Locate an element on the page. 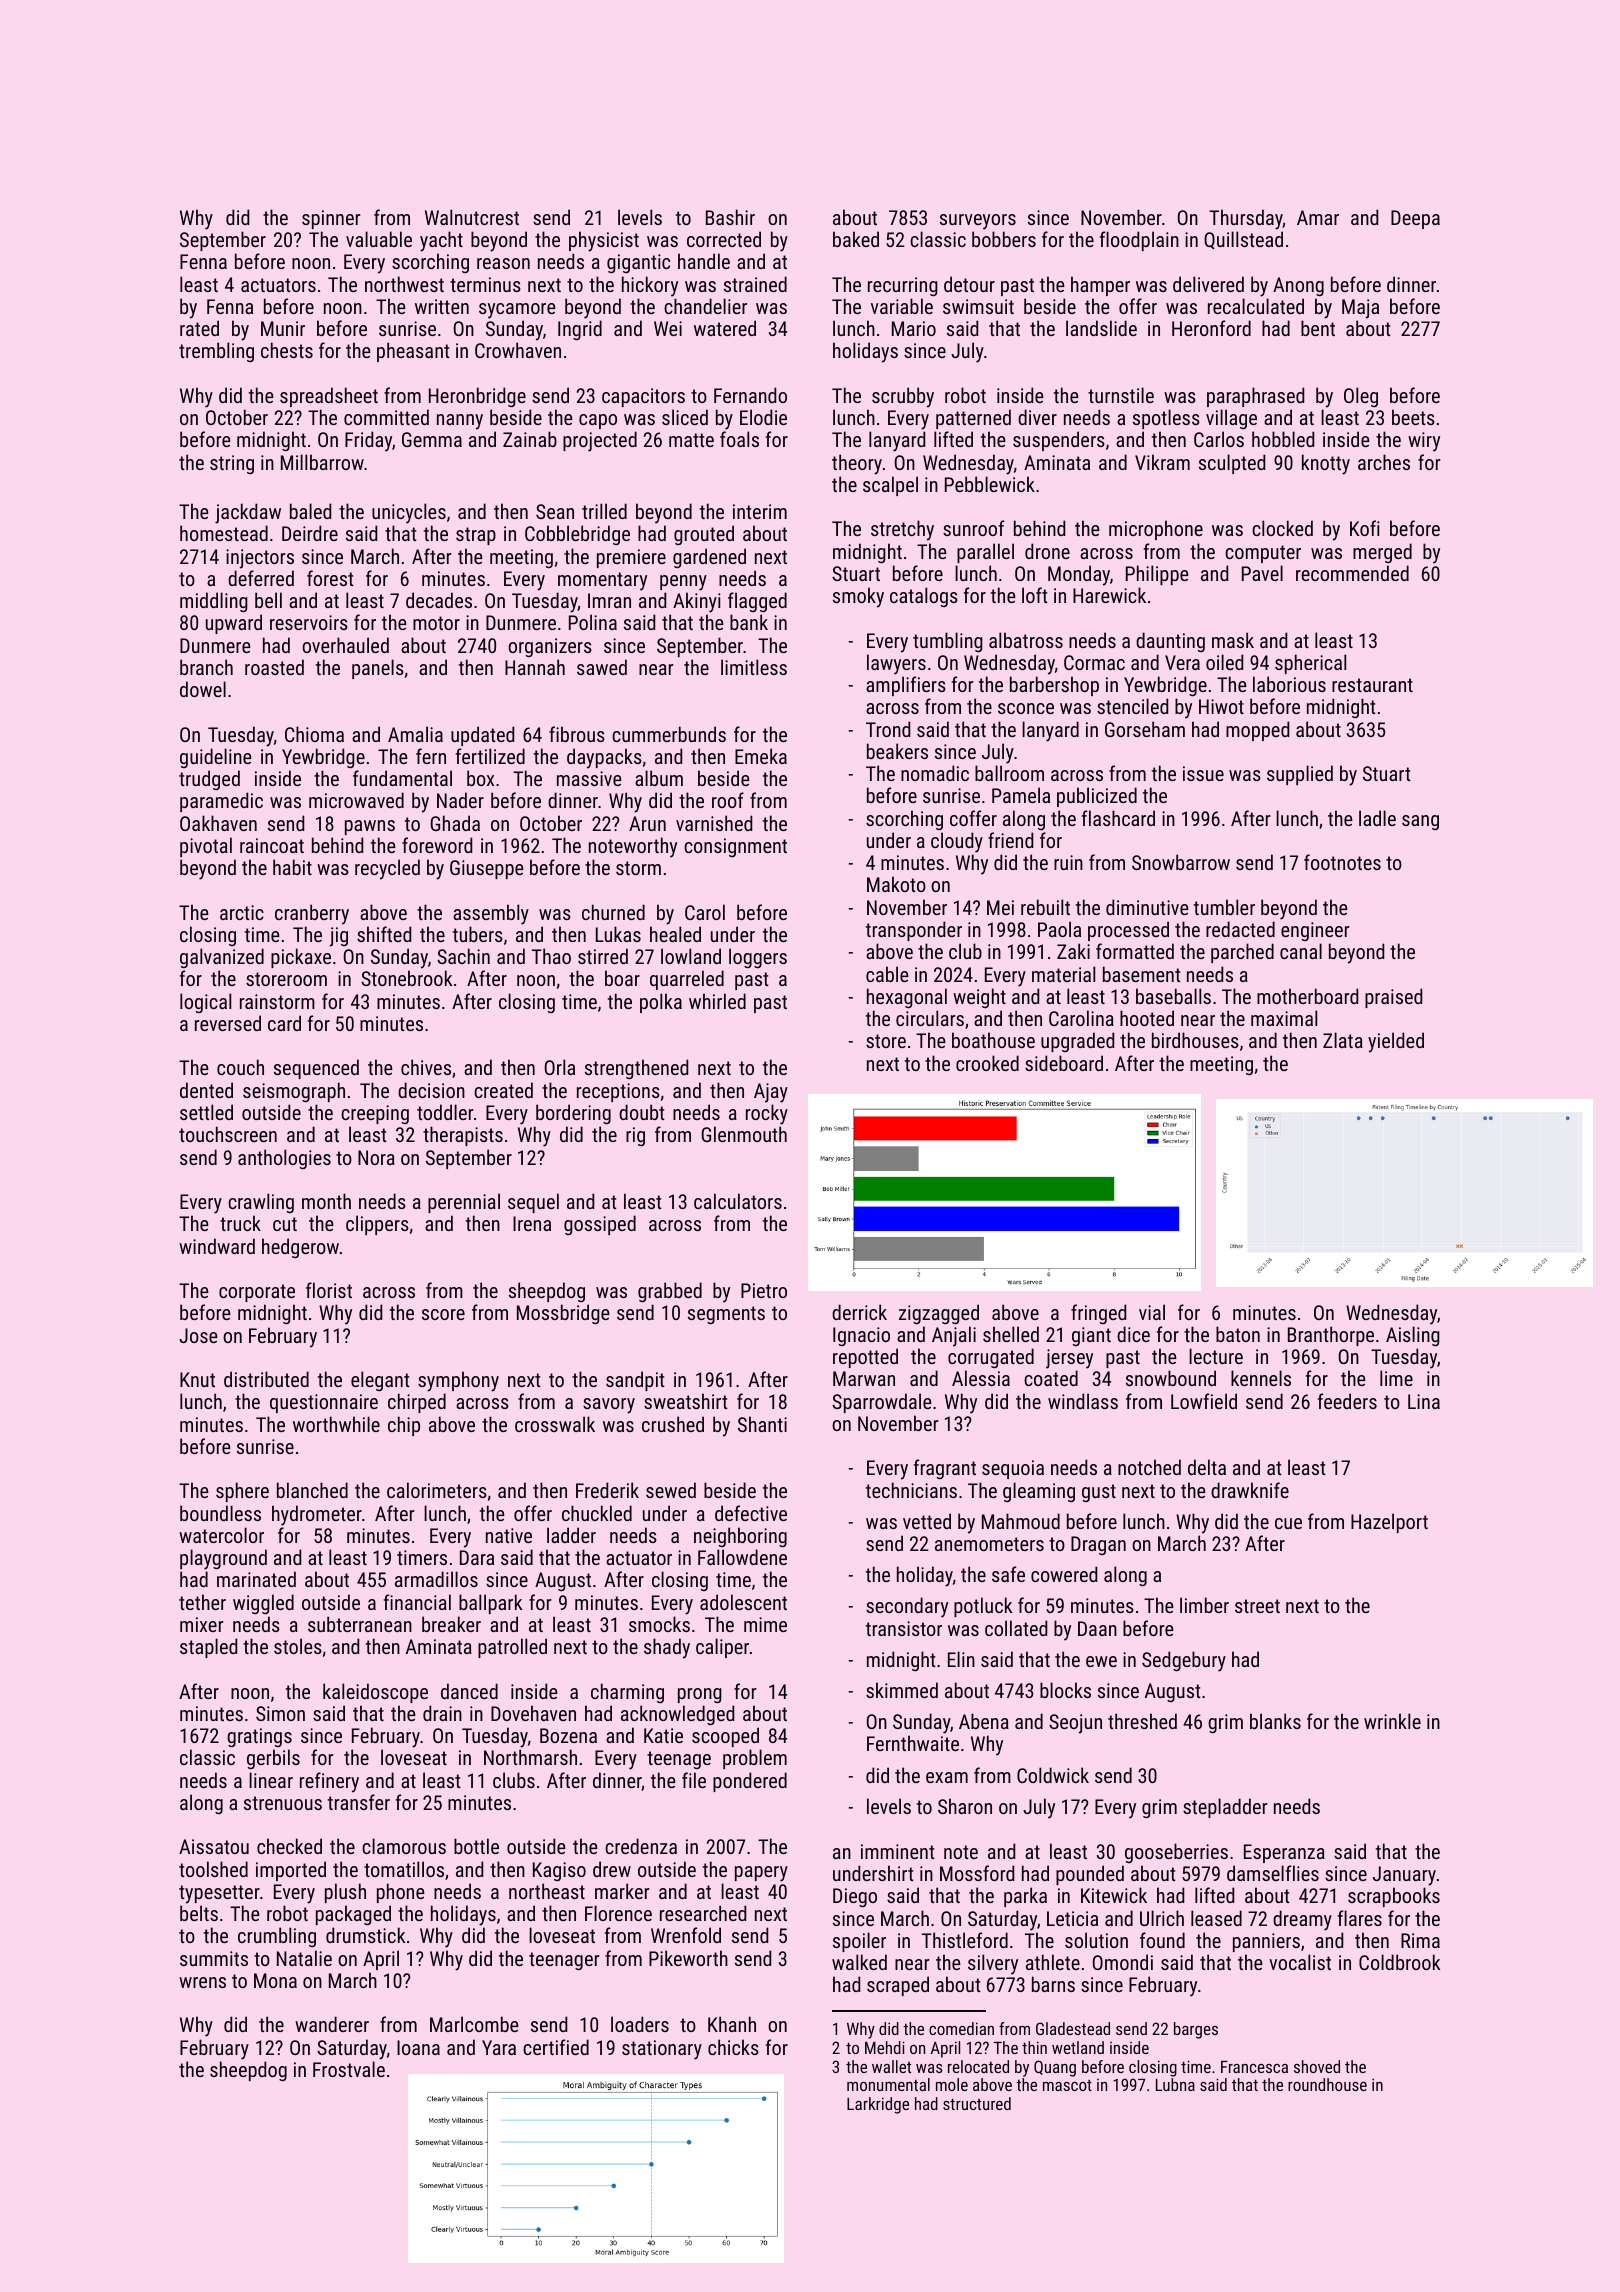  yielded is located at coordinates (1396, 1042).
